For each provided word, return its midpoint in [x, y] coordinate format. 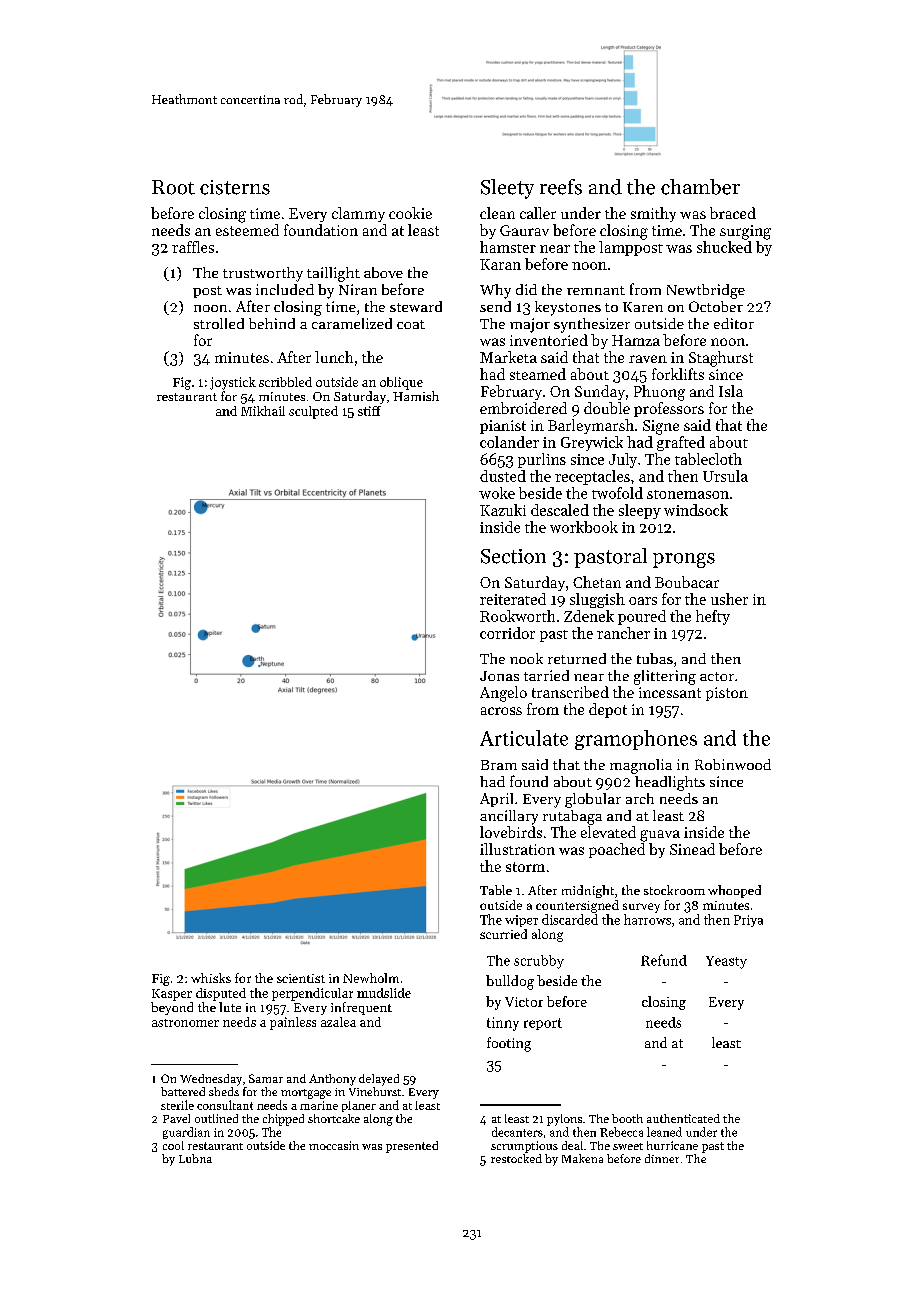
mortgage [306, 1094]
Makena [582, 1158]
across [501, 711]
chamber [700, 187]
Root [173, 187]
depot [608, 710]
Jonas [499, 676]
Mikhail [263, 411]
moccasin [334, 1145]
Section [513, 556]
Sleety [507, 189]
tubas [655, 658]
